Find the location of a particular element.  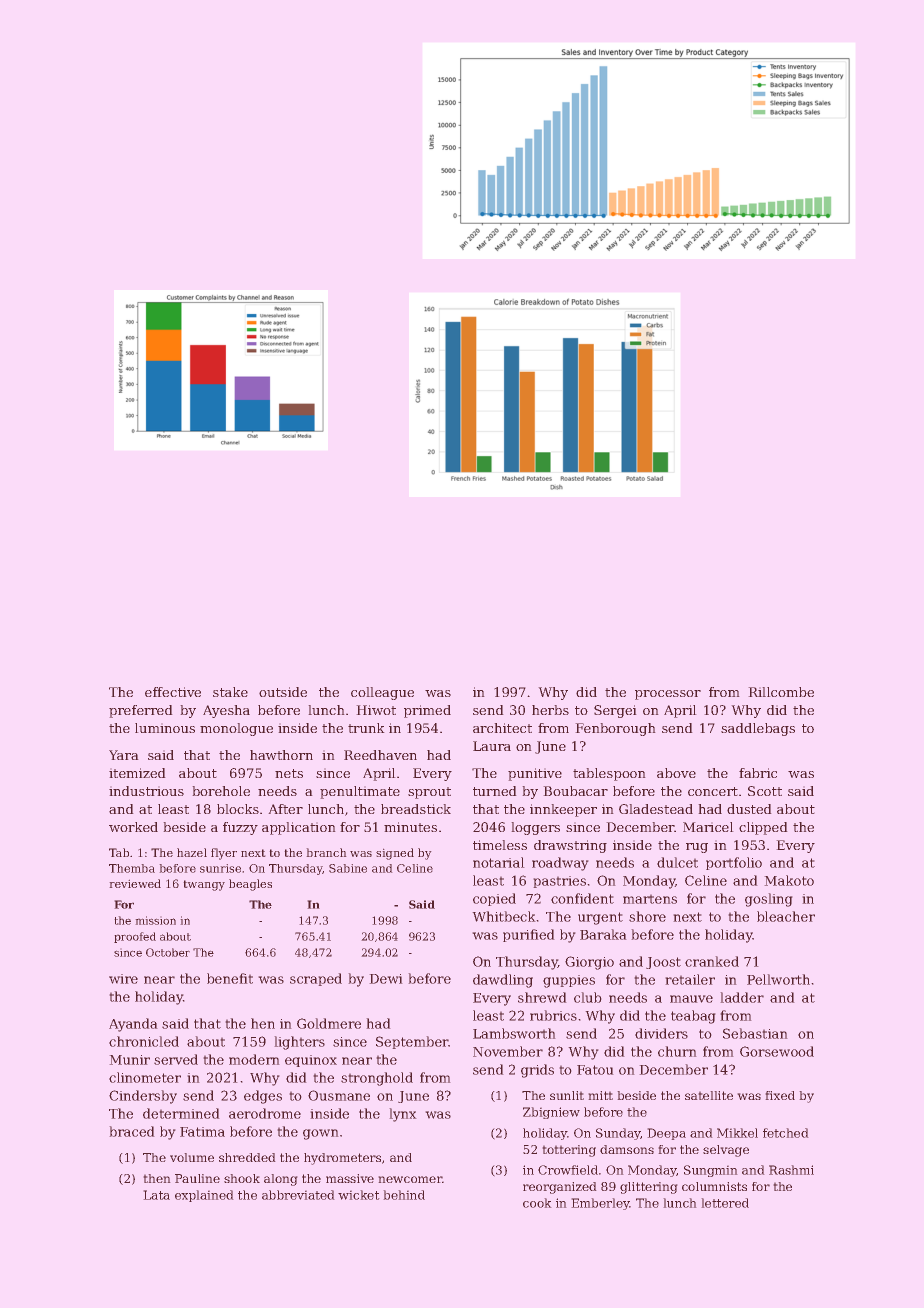

damsons is located at coordinates (627, 1149).
